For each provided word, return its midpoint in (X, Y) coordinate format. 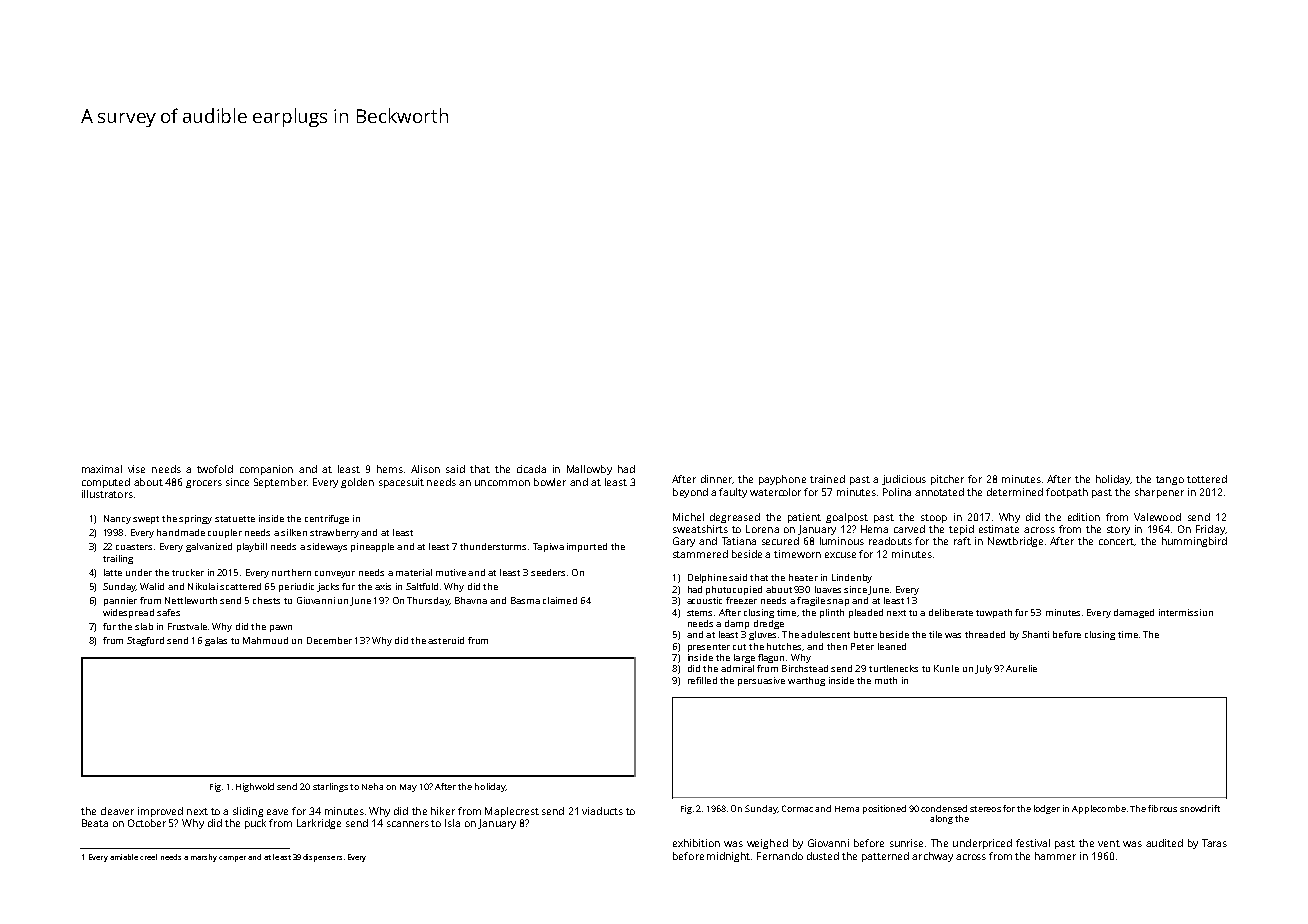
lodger (1047, 809)
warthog (806, 681)
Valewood (1157, 517)
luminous (842, 541)
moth (886, 680)
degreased (735, 518)
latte (113, 572)
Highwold (255, 787)
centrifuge (327, 519)
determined (1015, 492)
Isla (452, 823)
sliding (248, 812)
